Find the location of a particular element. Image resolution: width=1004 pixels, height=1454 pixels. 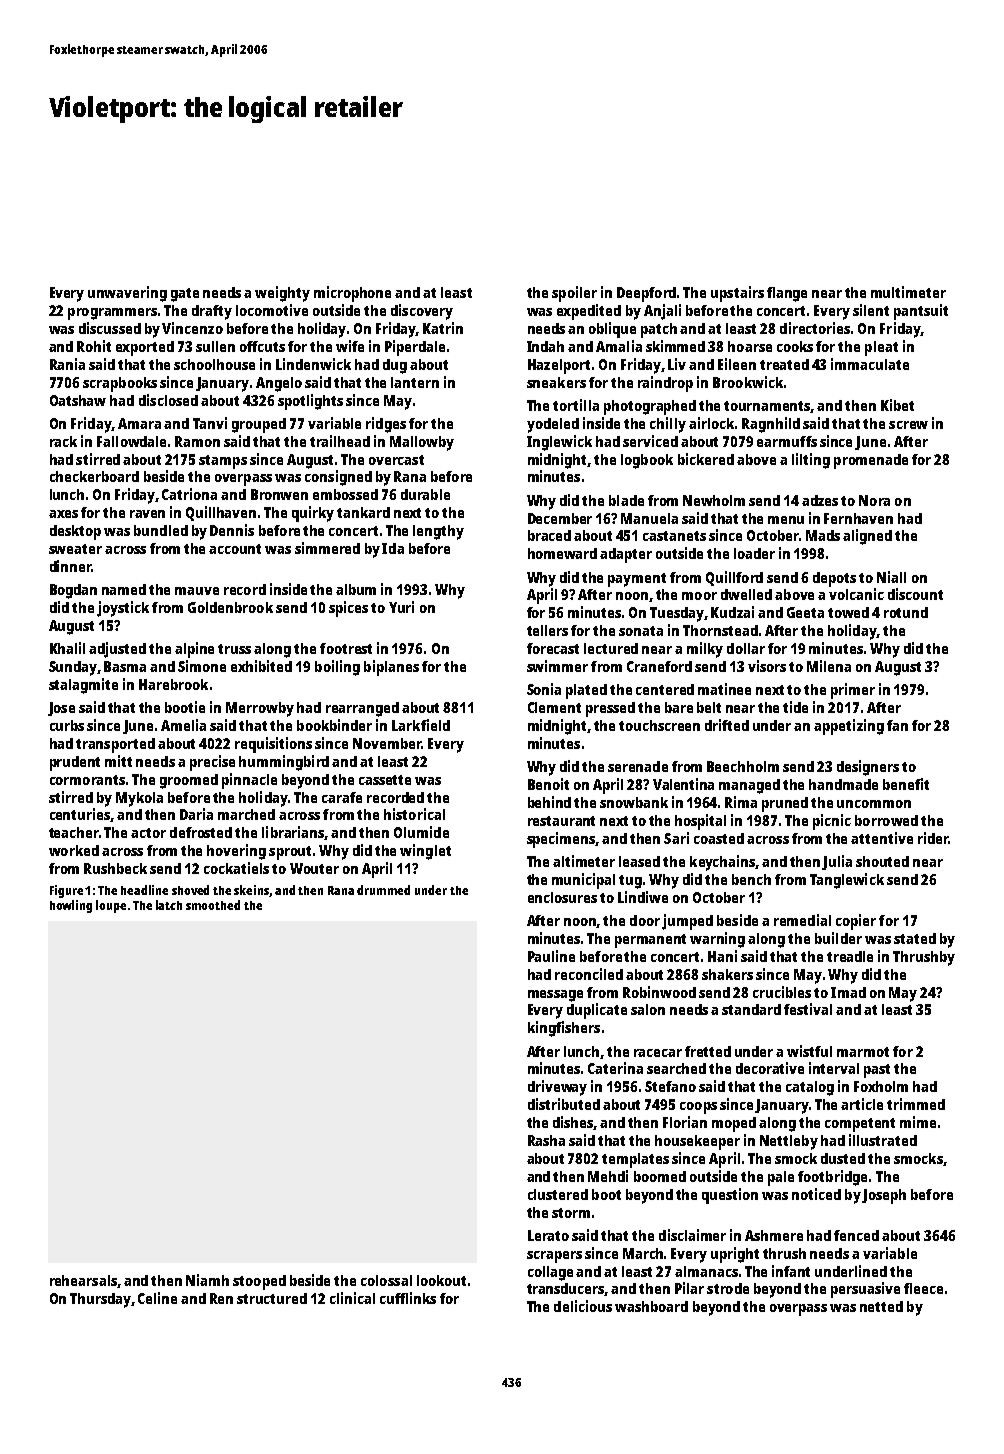

bench is located at coordinates (751, 879).
